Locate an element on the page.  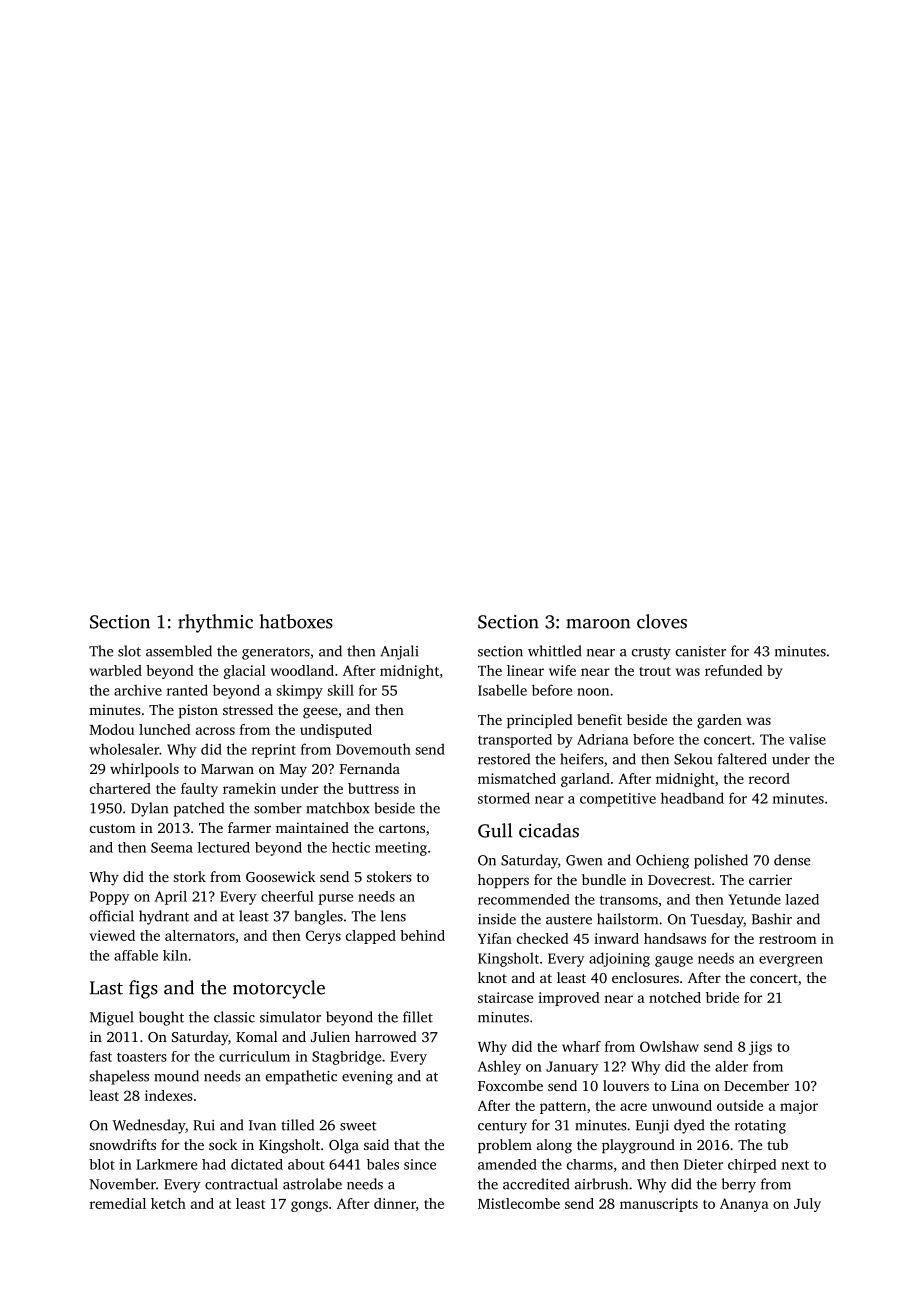
dinner is located at coordinates (395, 1203).
